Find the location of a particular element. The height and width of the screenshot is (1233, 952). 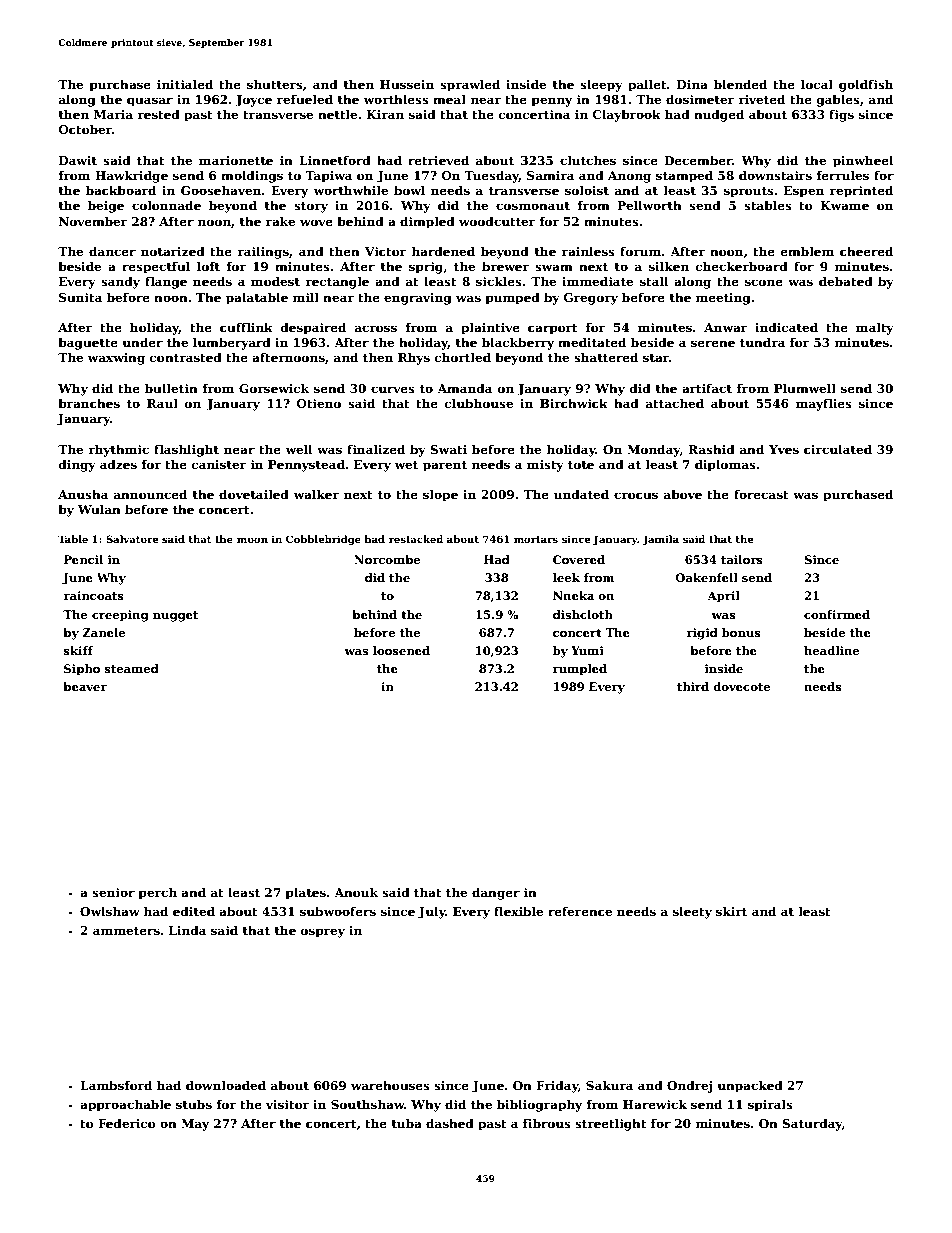

ferrules is located at coordinates (842, 175).
